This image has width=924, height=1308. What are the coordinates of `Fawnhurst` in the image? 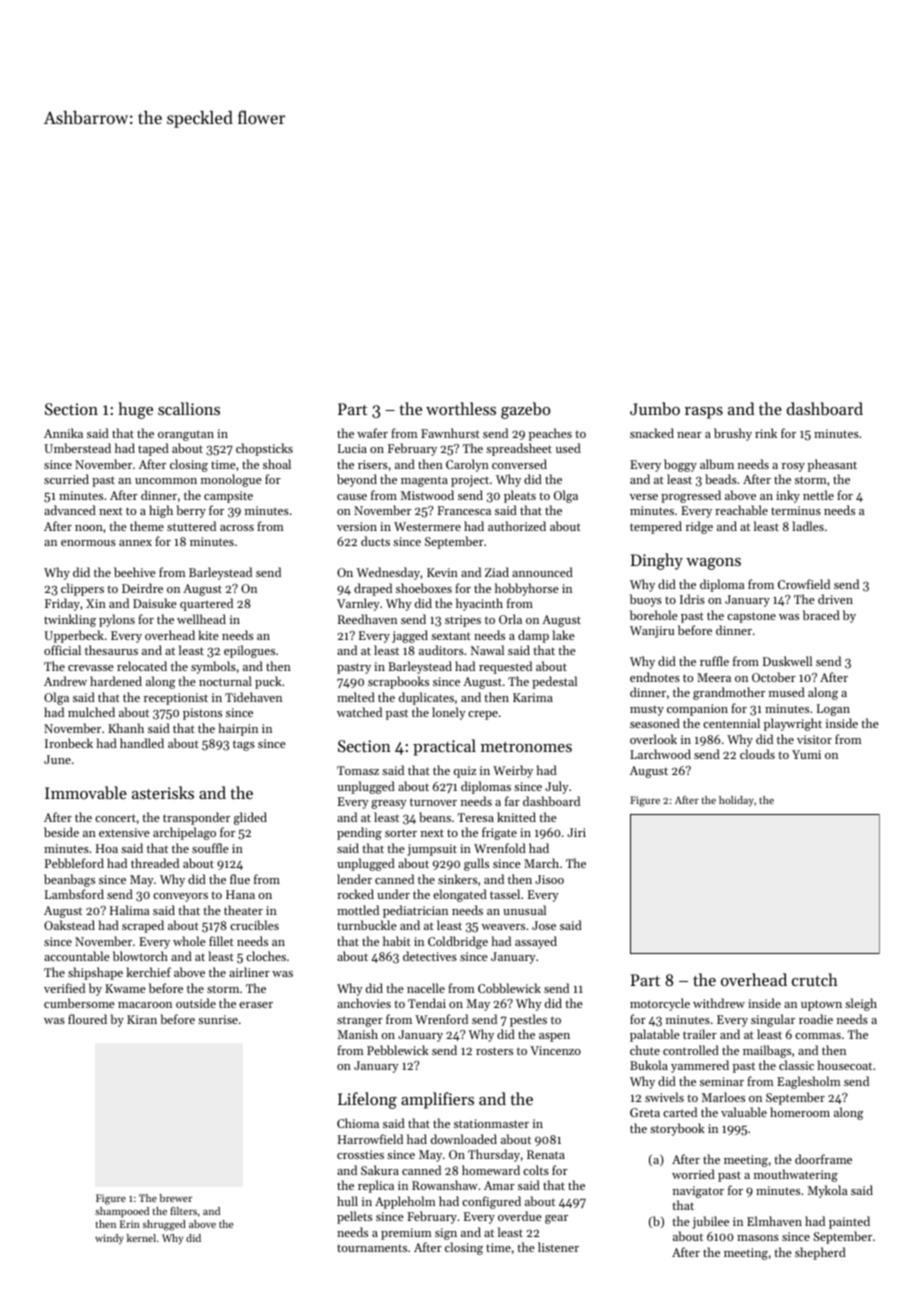 It's located at (450, 433).
